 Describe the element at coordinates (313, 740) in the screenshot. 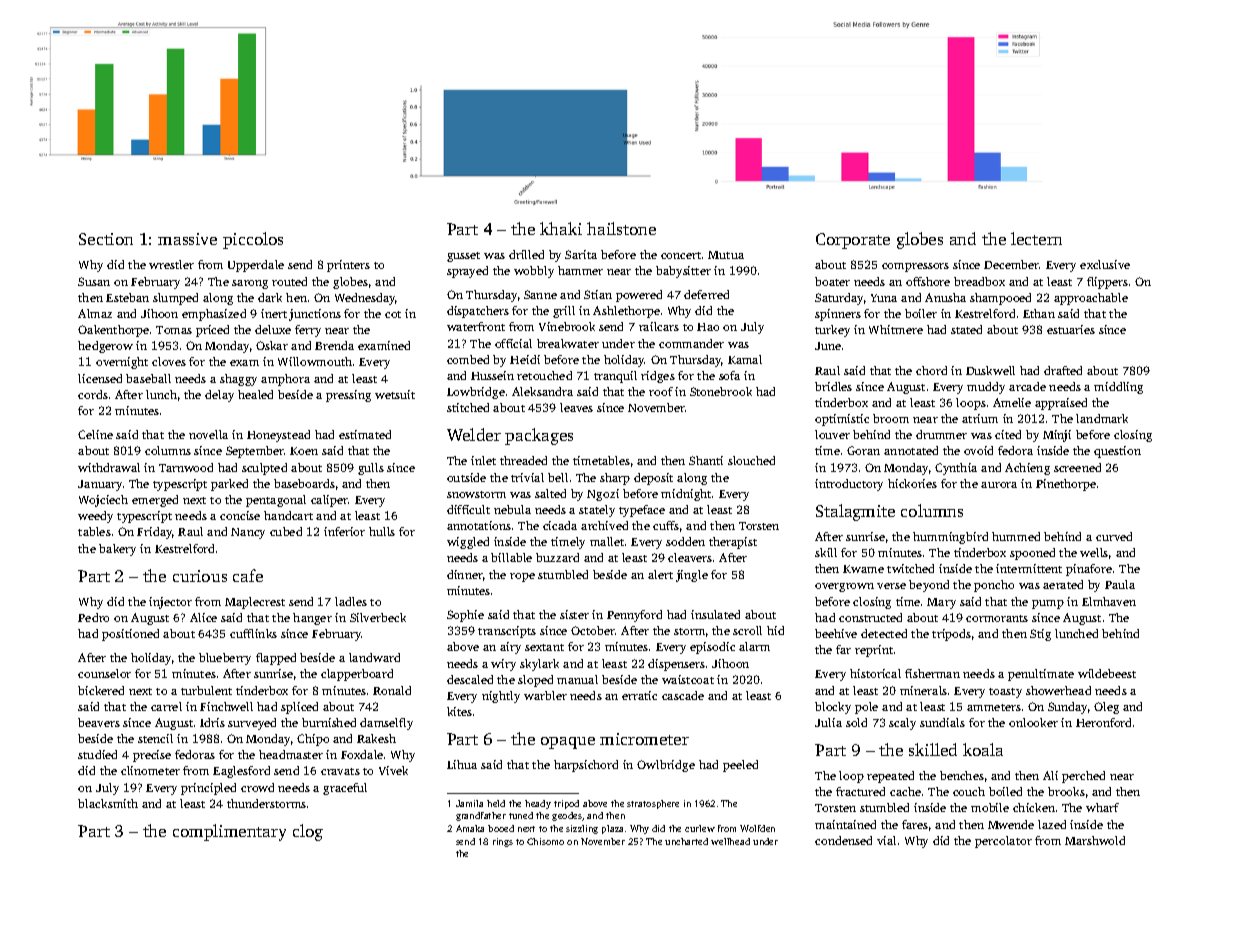

I see `Chipo` at that location.
